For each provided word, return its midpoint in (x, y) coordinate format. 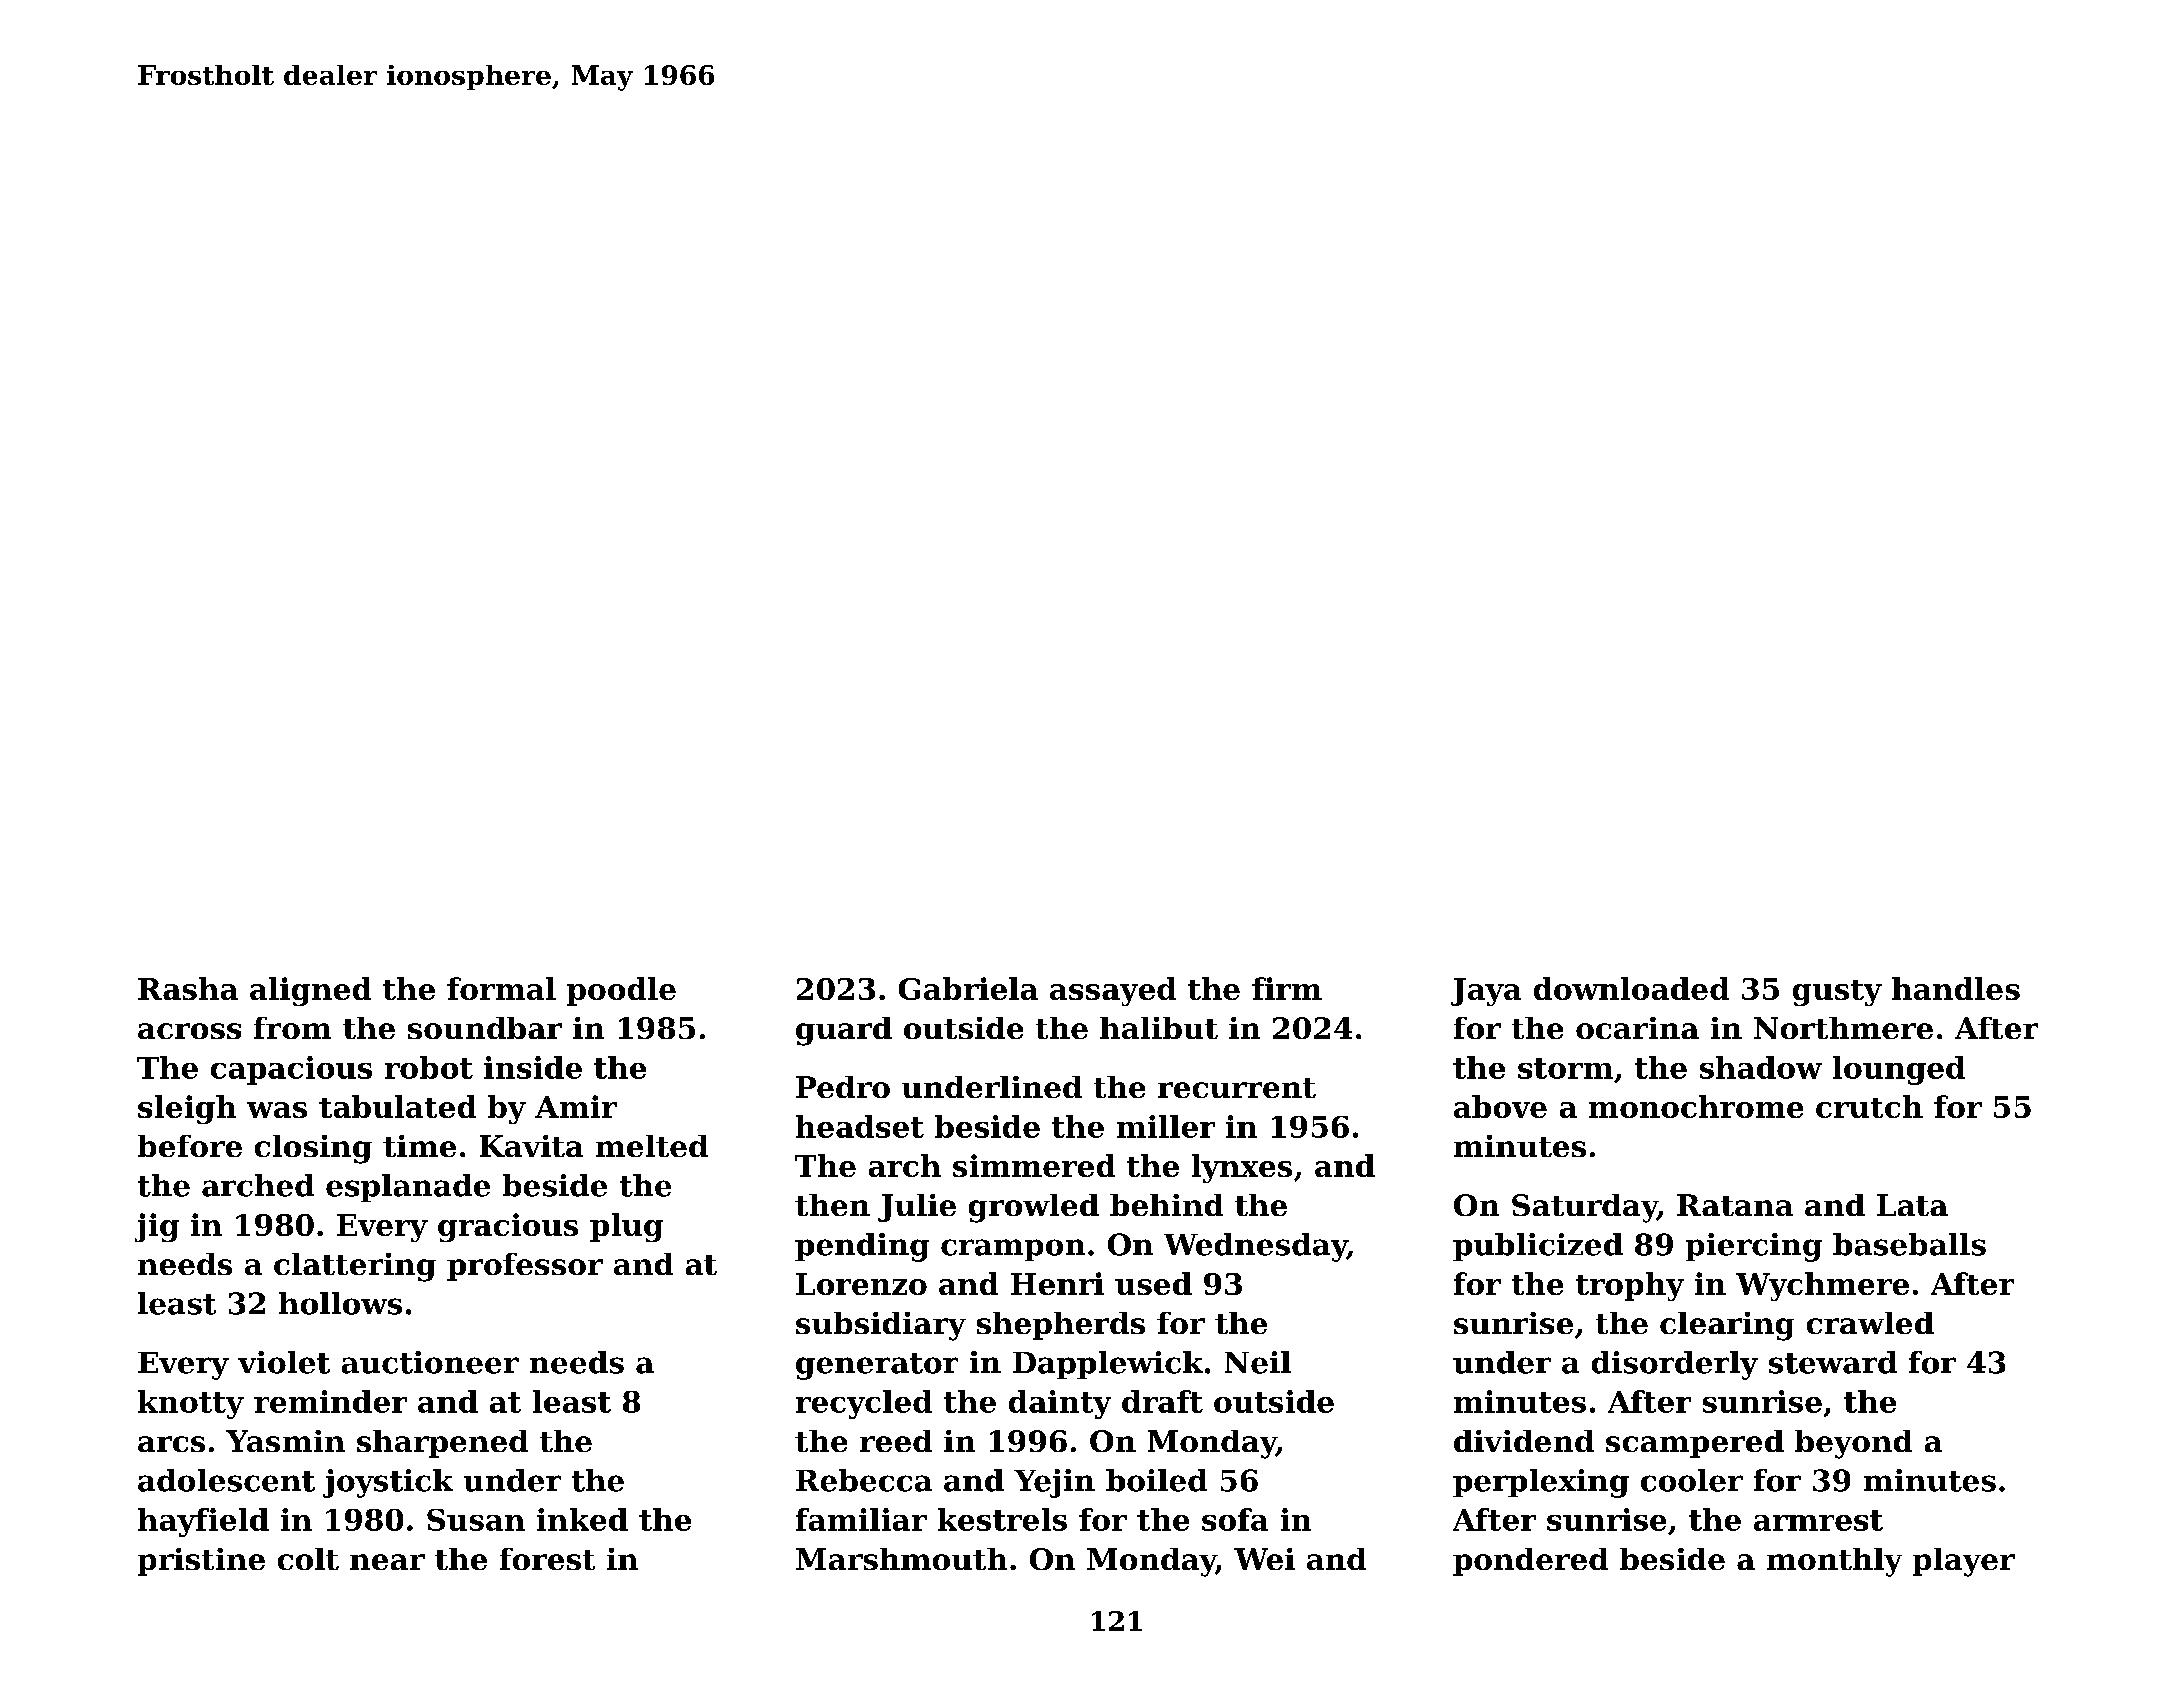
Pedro (843, 1087)
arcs (171, 1444)
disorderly (1675, 1365)
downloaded (1631, 988)
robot (429, 1067)
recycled (864, 1404)
